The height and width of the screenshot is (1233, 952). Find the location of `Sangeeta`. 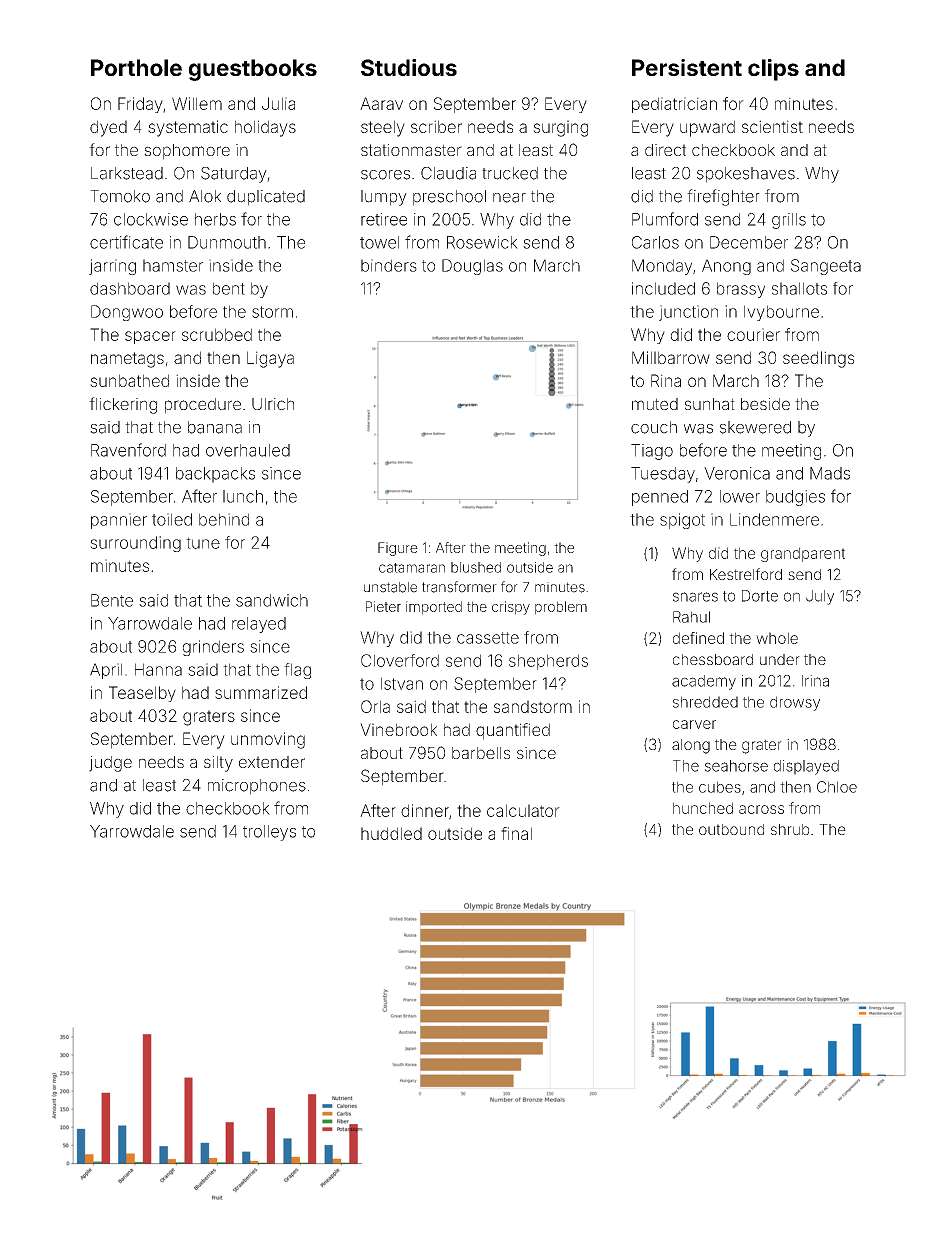

Sangeeta is located at coordinates (826, 267).
